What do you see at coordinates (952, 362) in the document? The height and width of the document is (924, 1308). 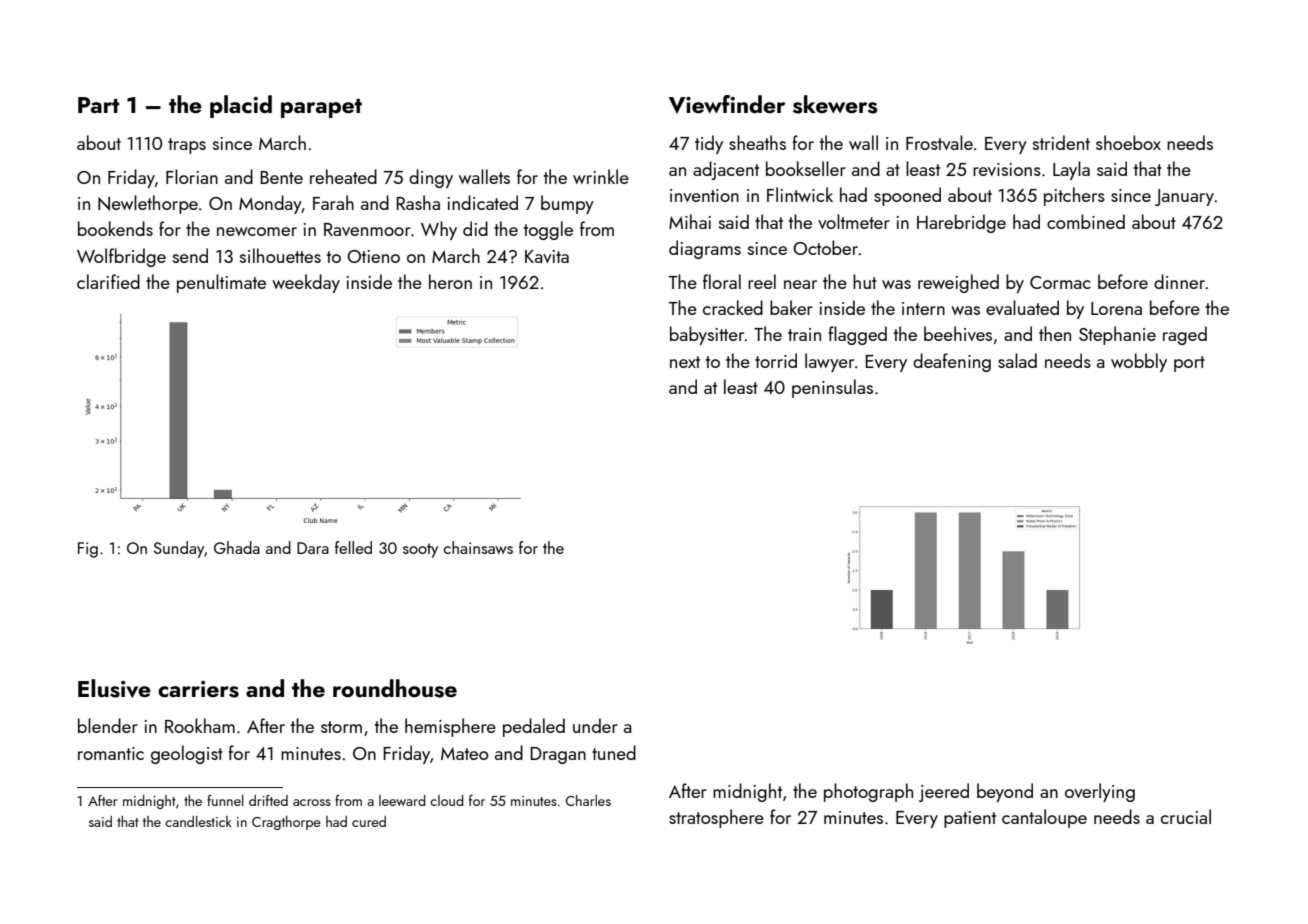 I see `deafening` at bounding box center [952, 362].
